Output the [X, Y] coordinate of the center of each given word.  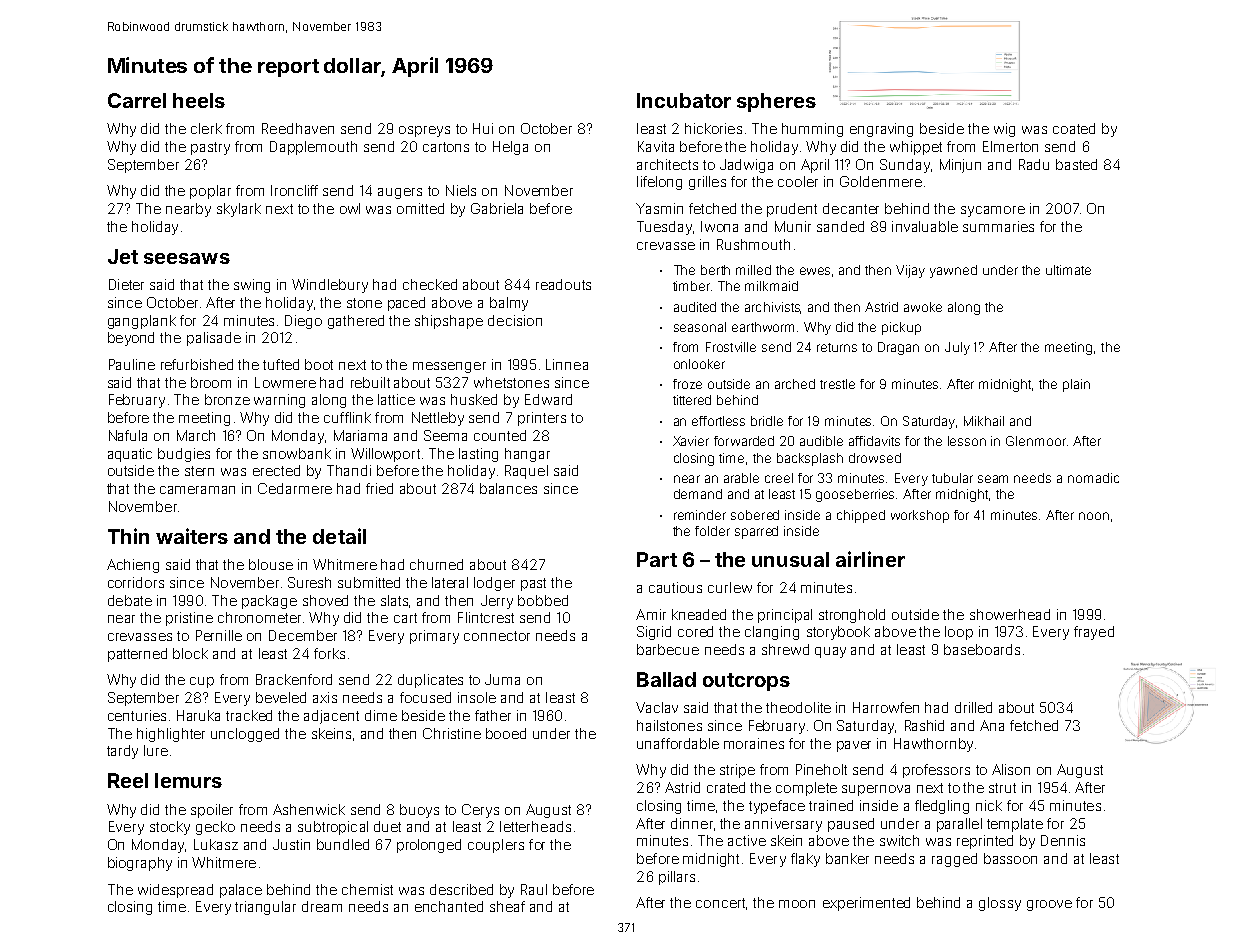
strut [1002, 788]
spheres [776, 102]
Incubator [684, 100]
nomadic [1093, 478]
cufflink [347, 417]
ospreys [424, 131]
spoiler [212, 811]
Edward [548, 399]
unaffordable [678, 743]
